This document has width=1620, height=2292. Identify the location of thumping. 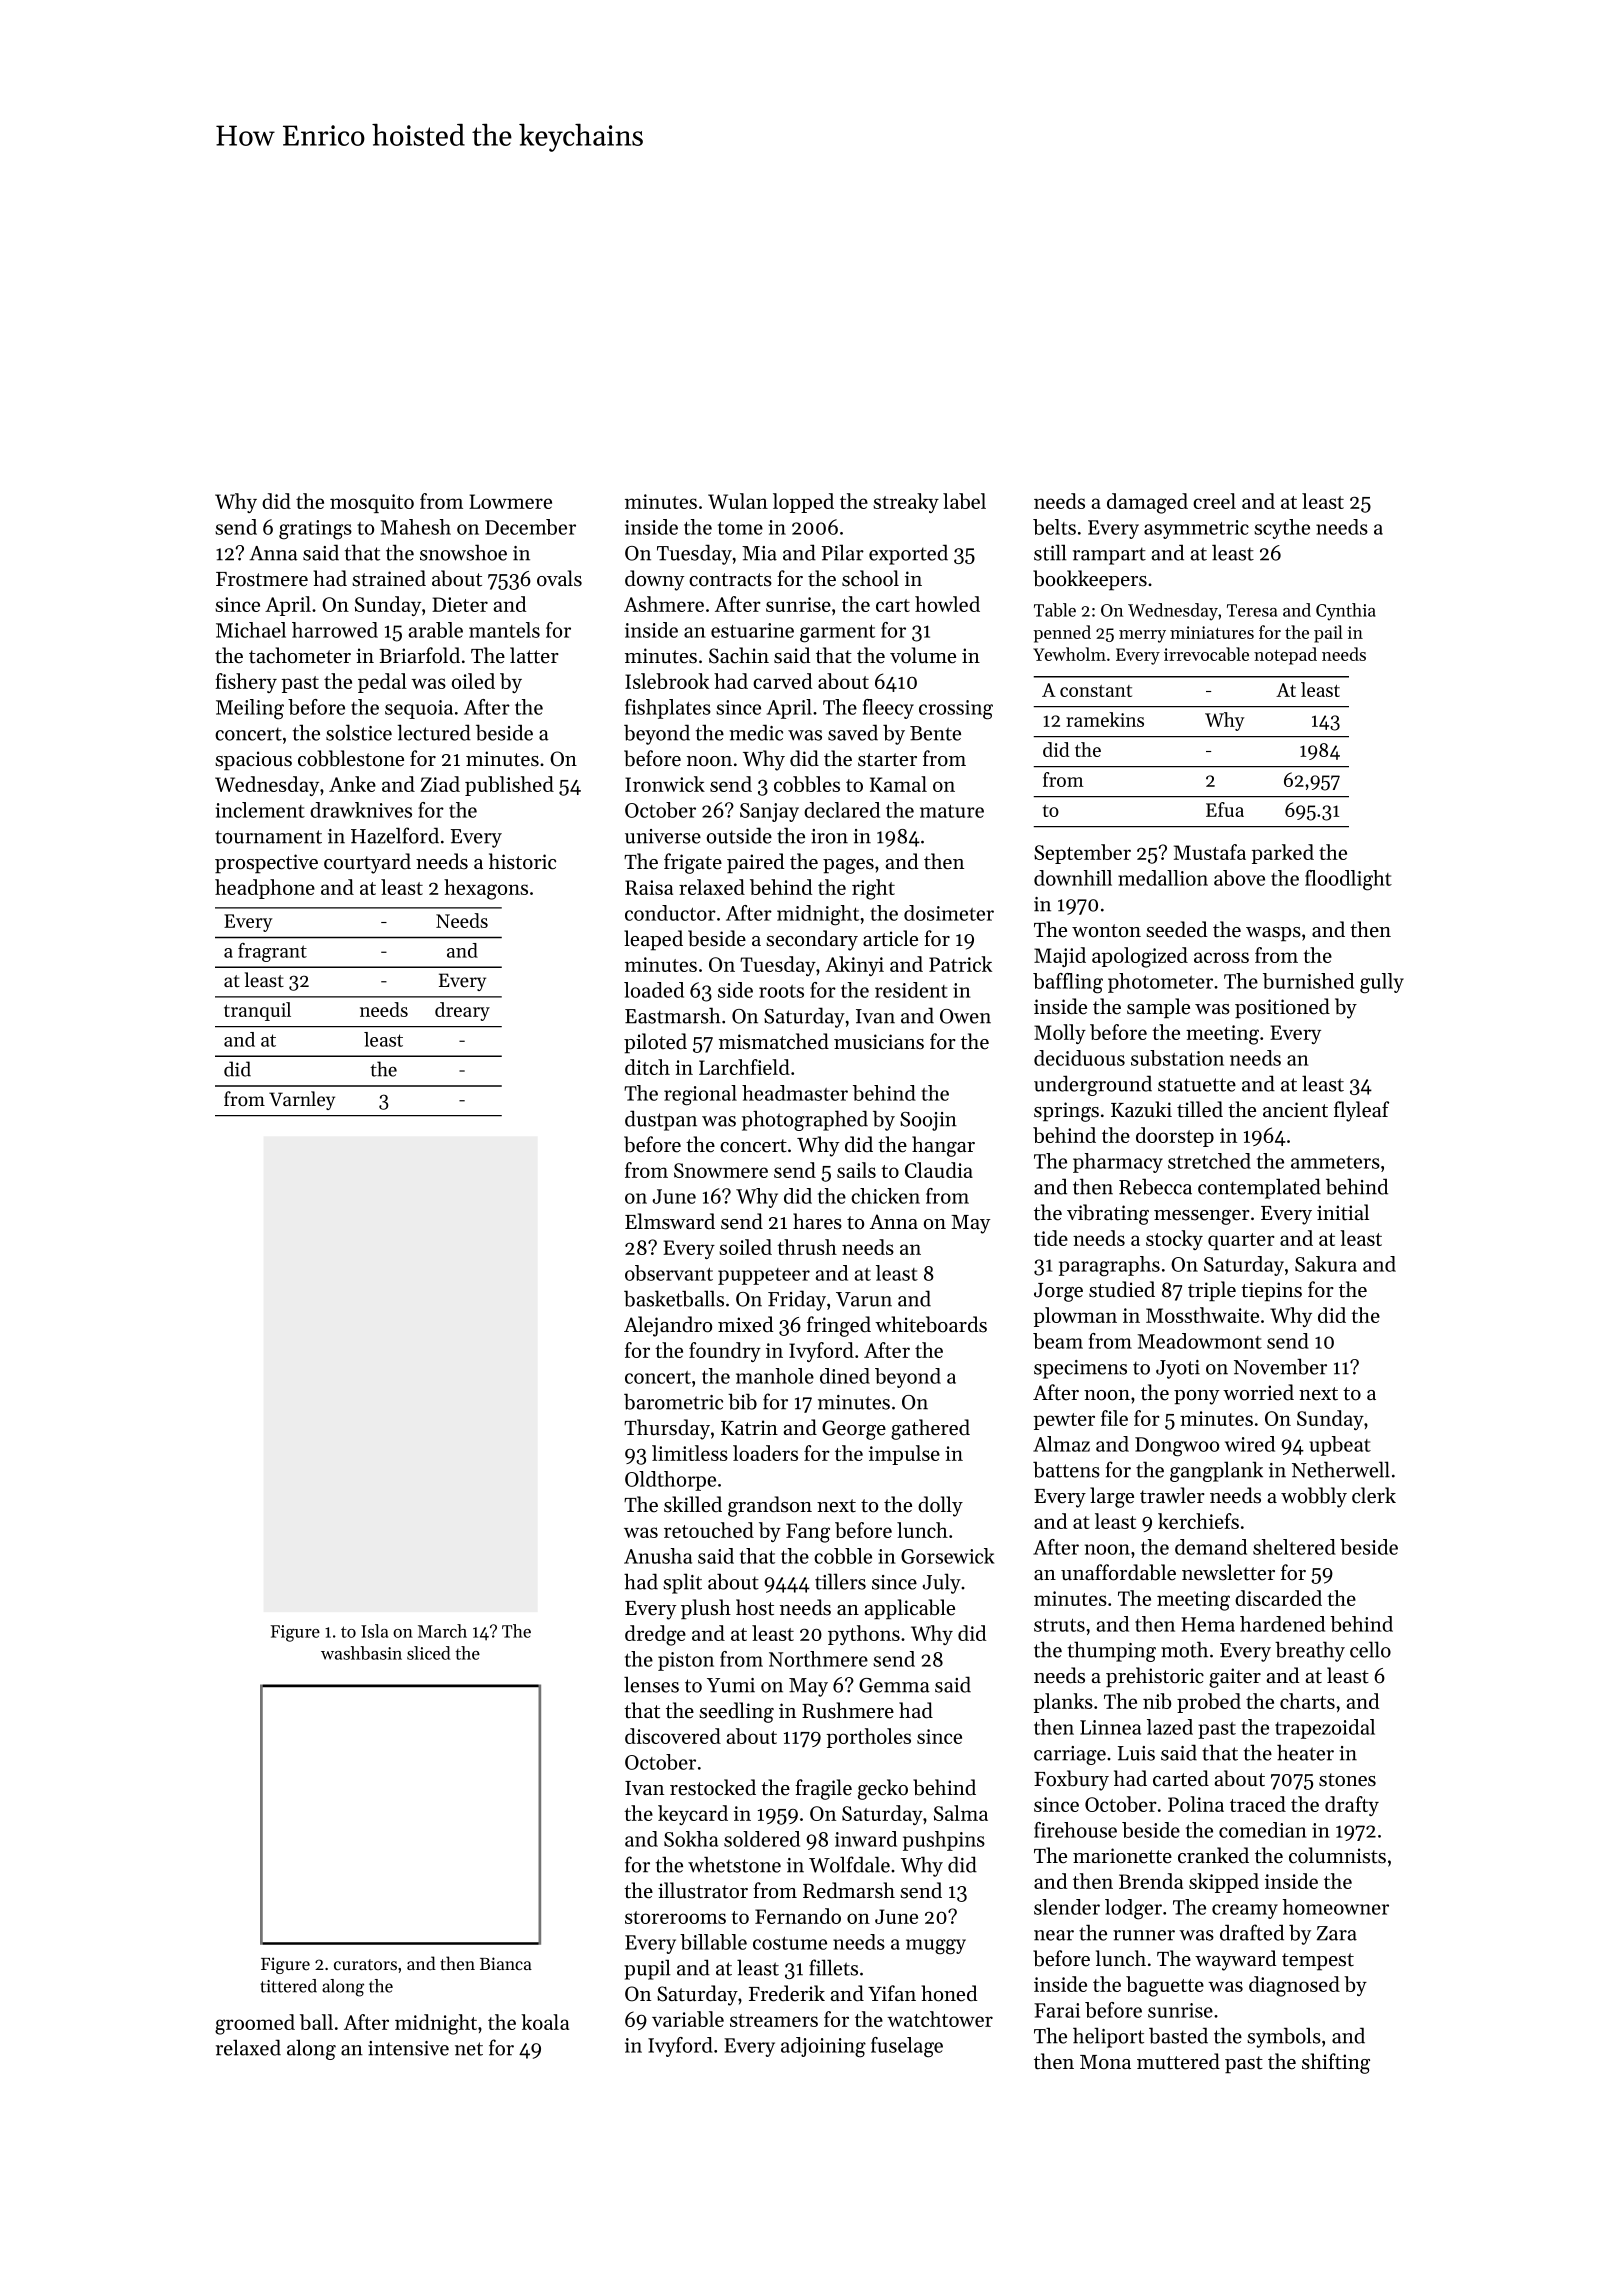
(1112, 1651).
